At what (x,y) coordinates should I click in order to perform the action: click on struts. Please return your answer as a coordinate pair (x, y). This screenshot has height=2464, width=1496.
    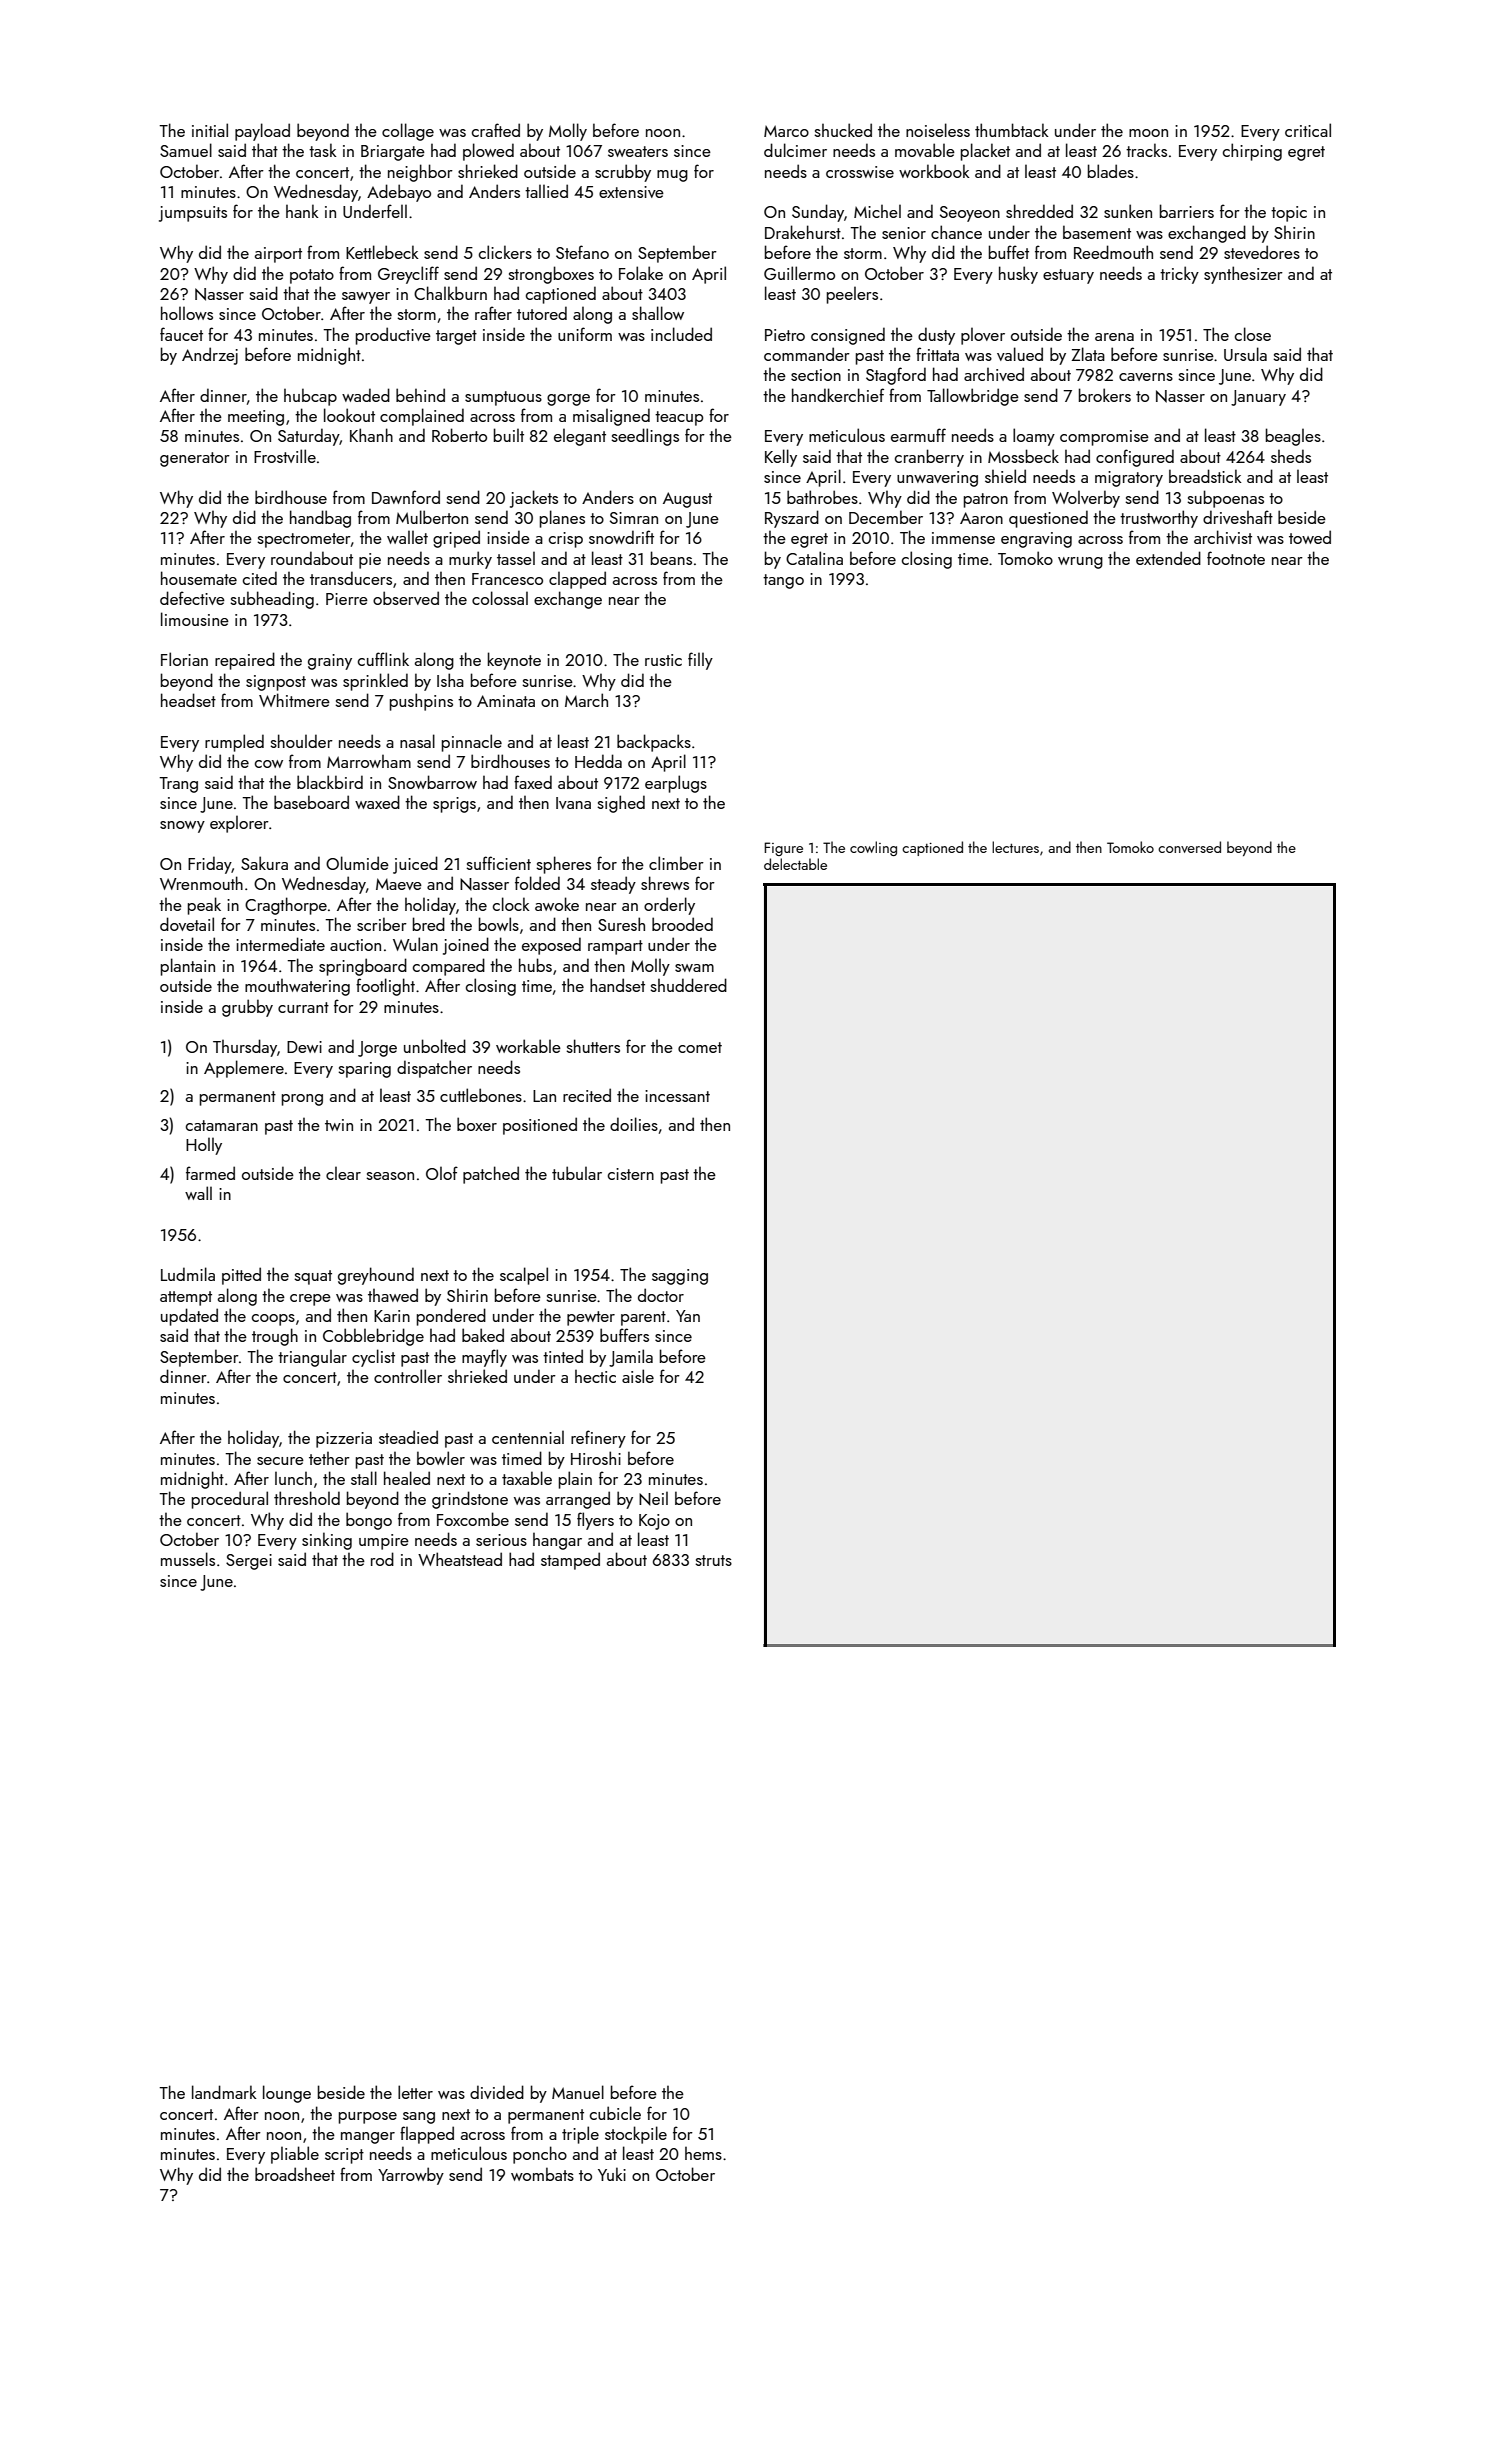
    Looking at the image, I should click on (713, 1560).
